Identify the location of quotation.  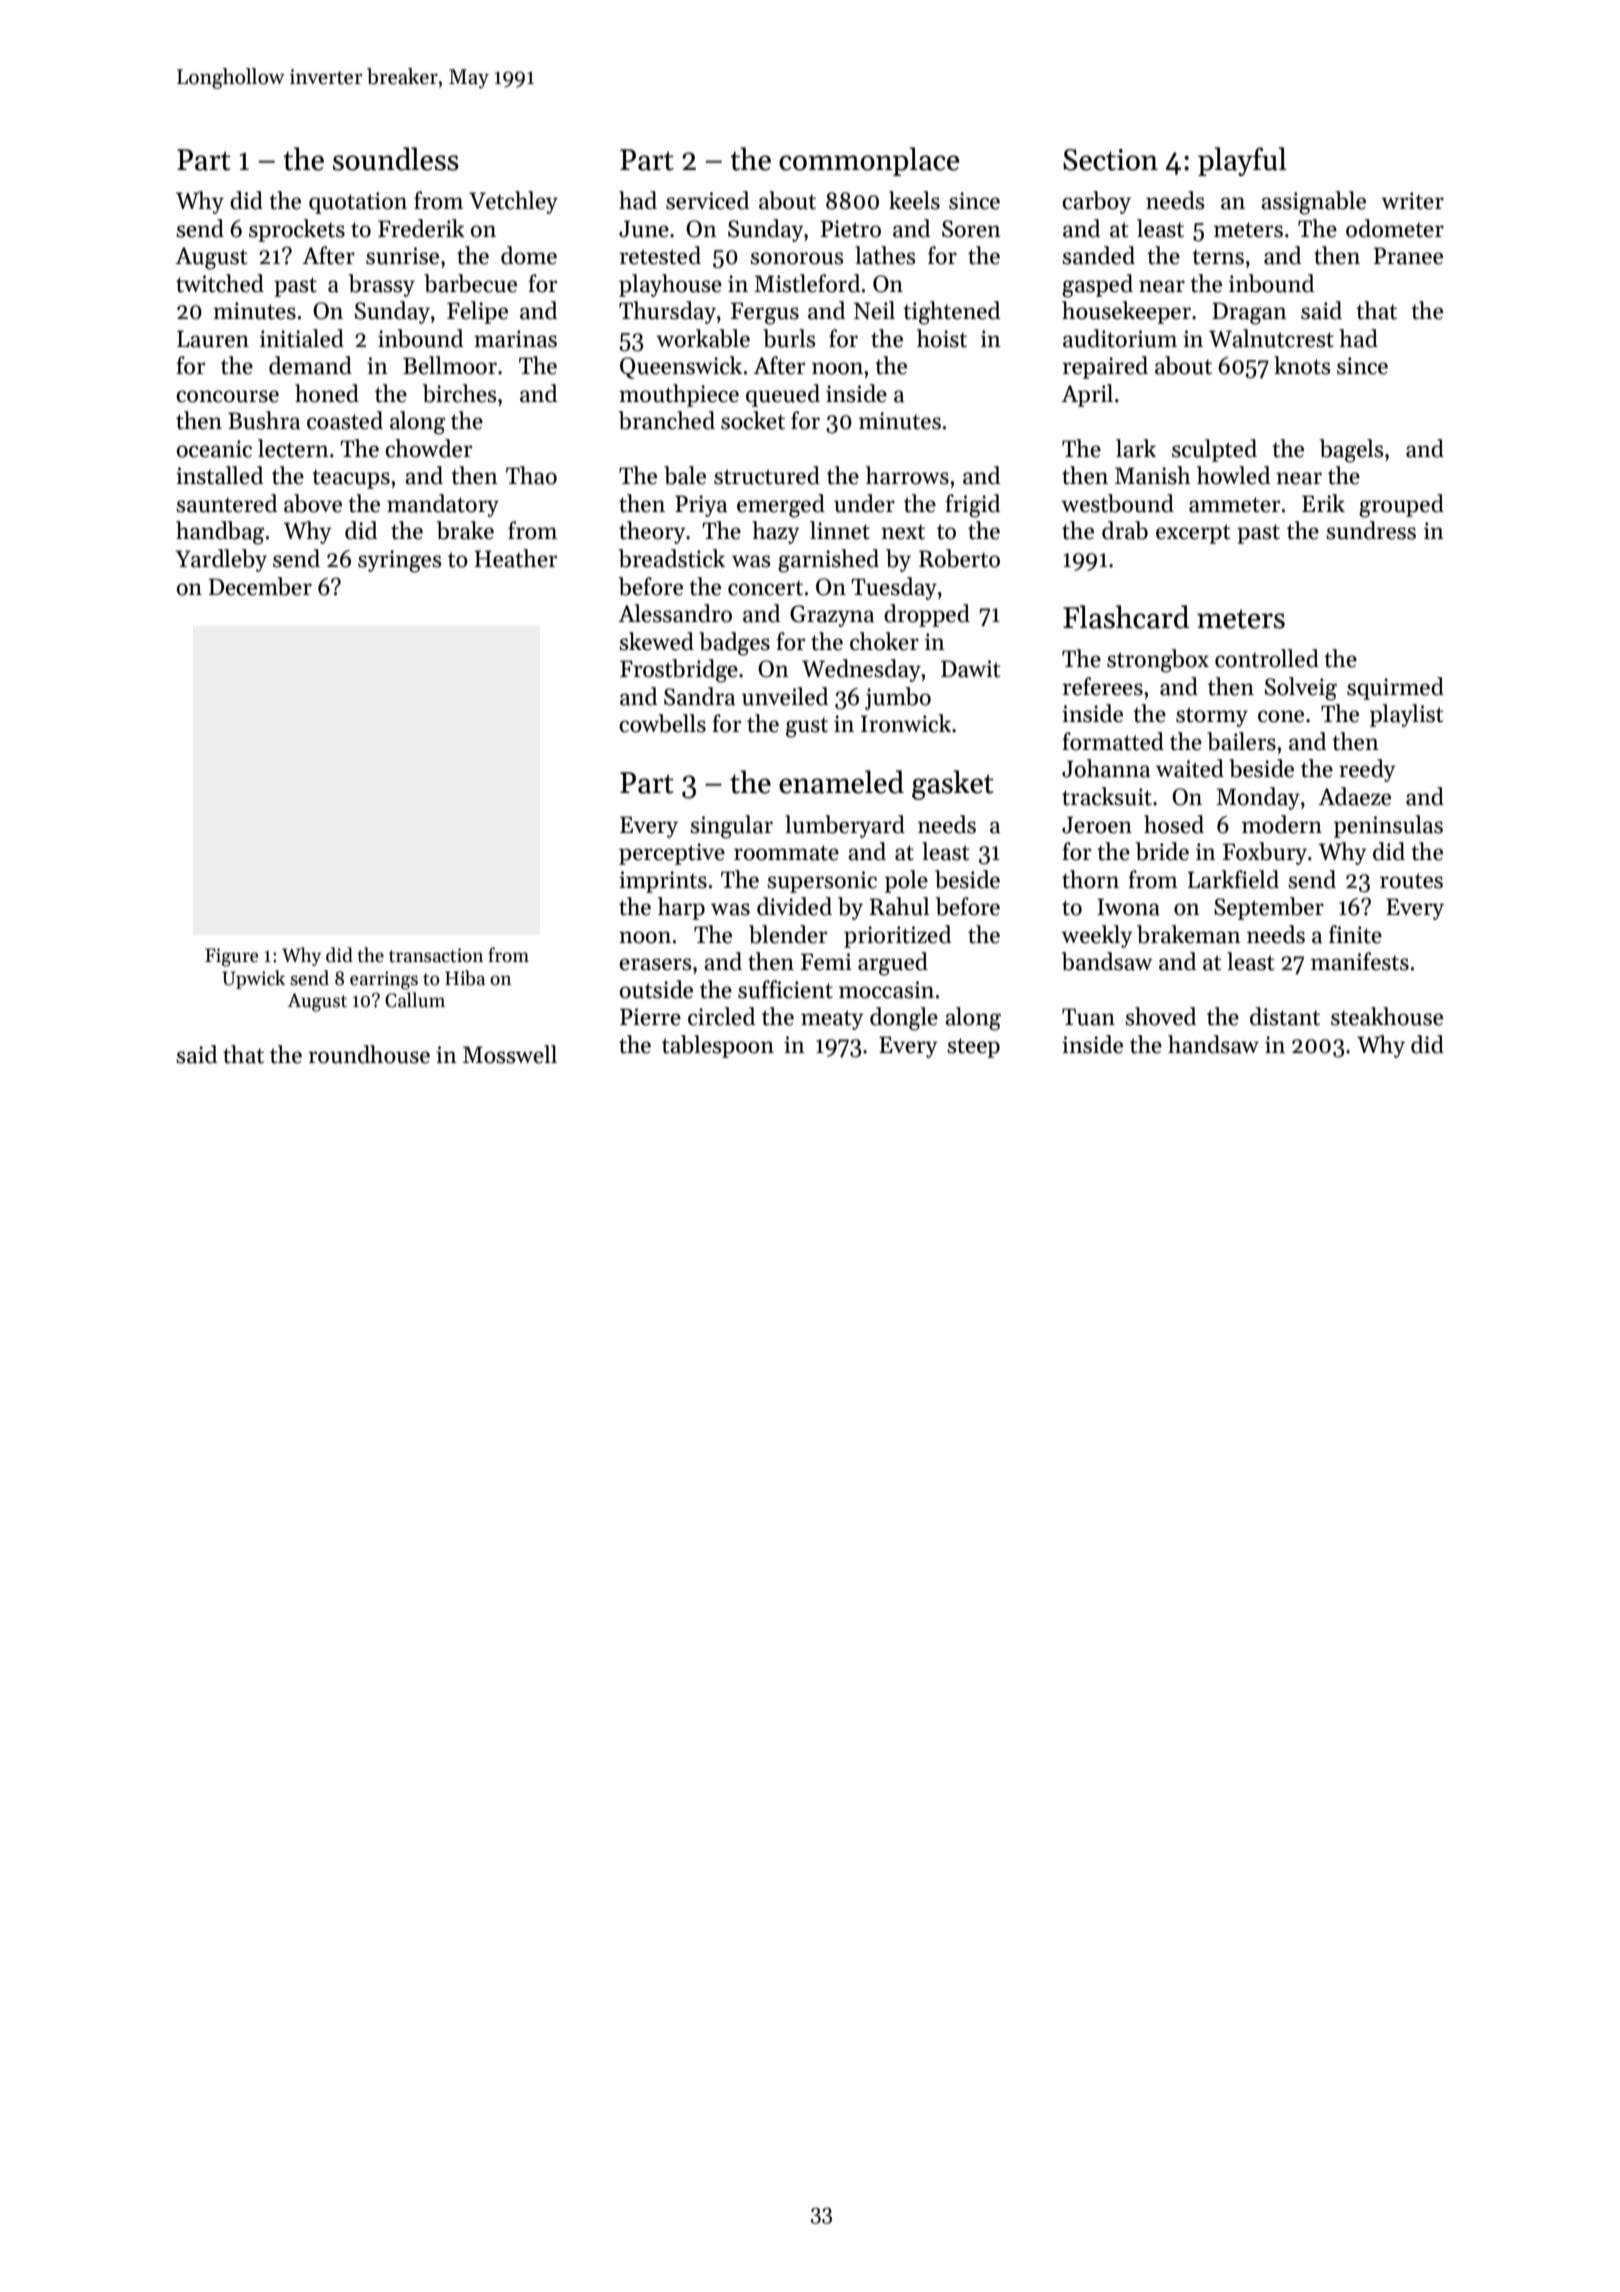
(358, 203).
